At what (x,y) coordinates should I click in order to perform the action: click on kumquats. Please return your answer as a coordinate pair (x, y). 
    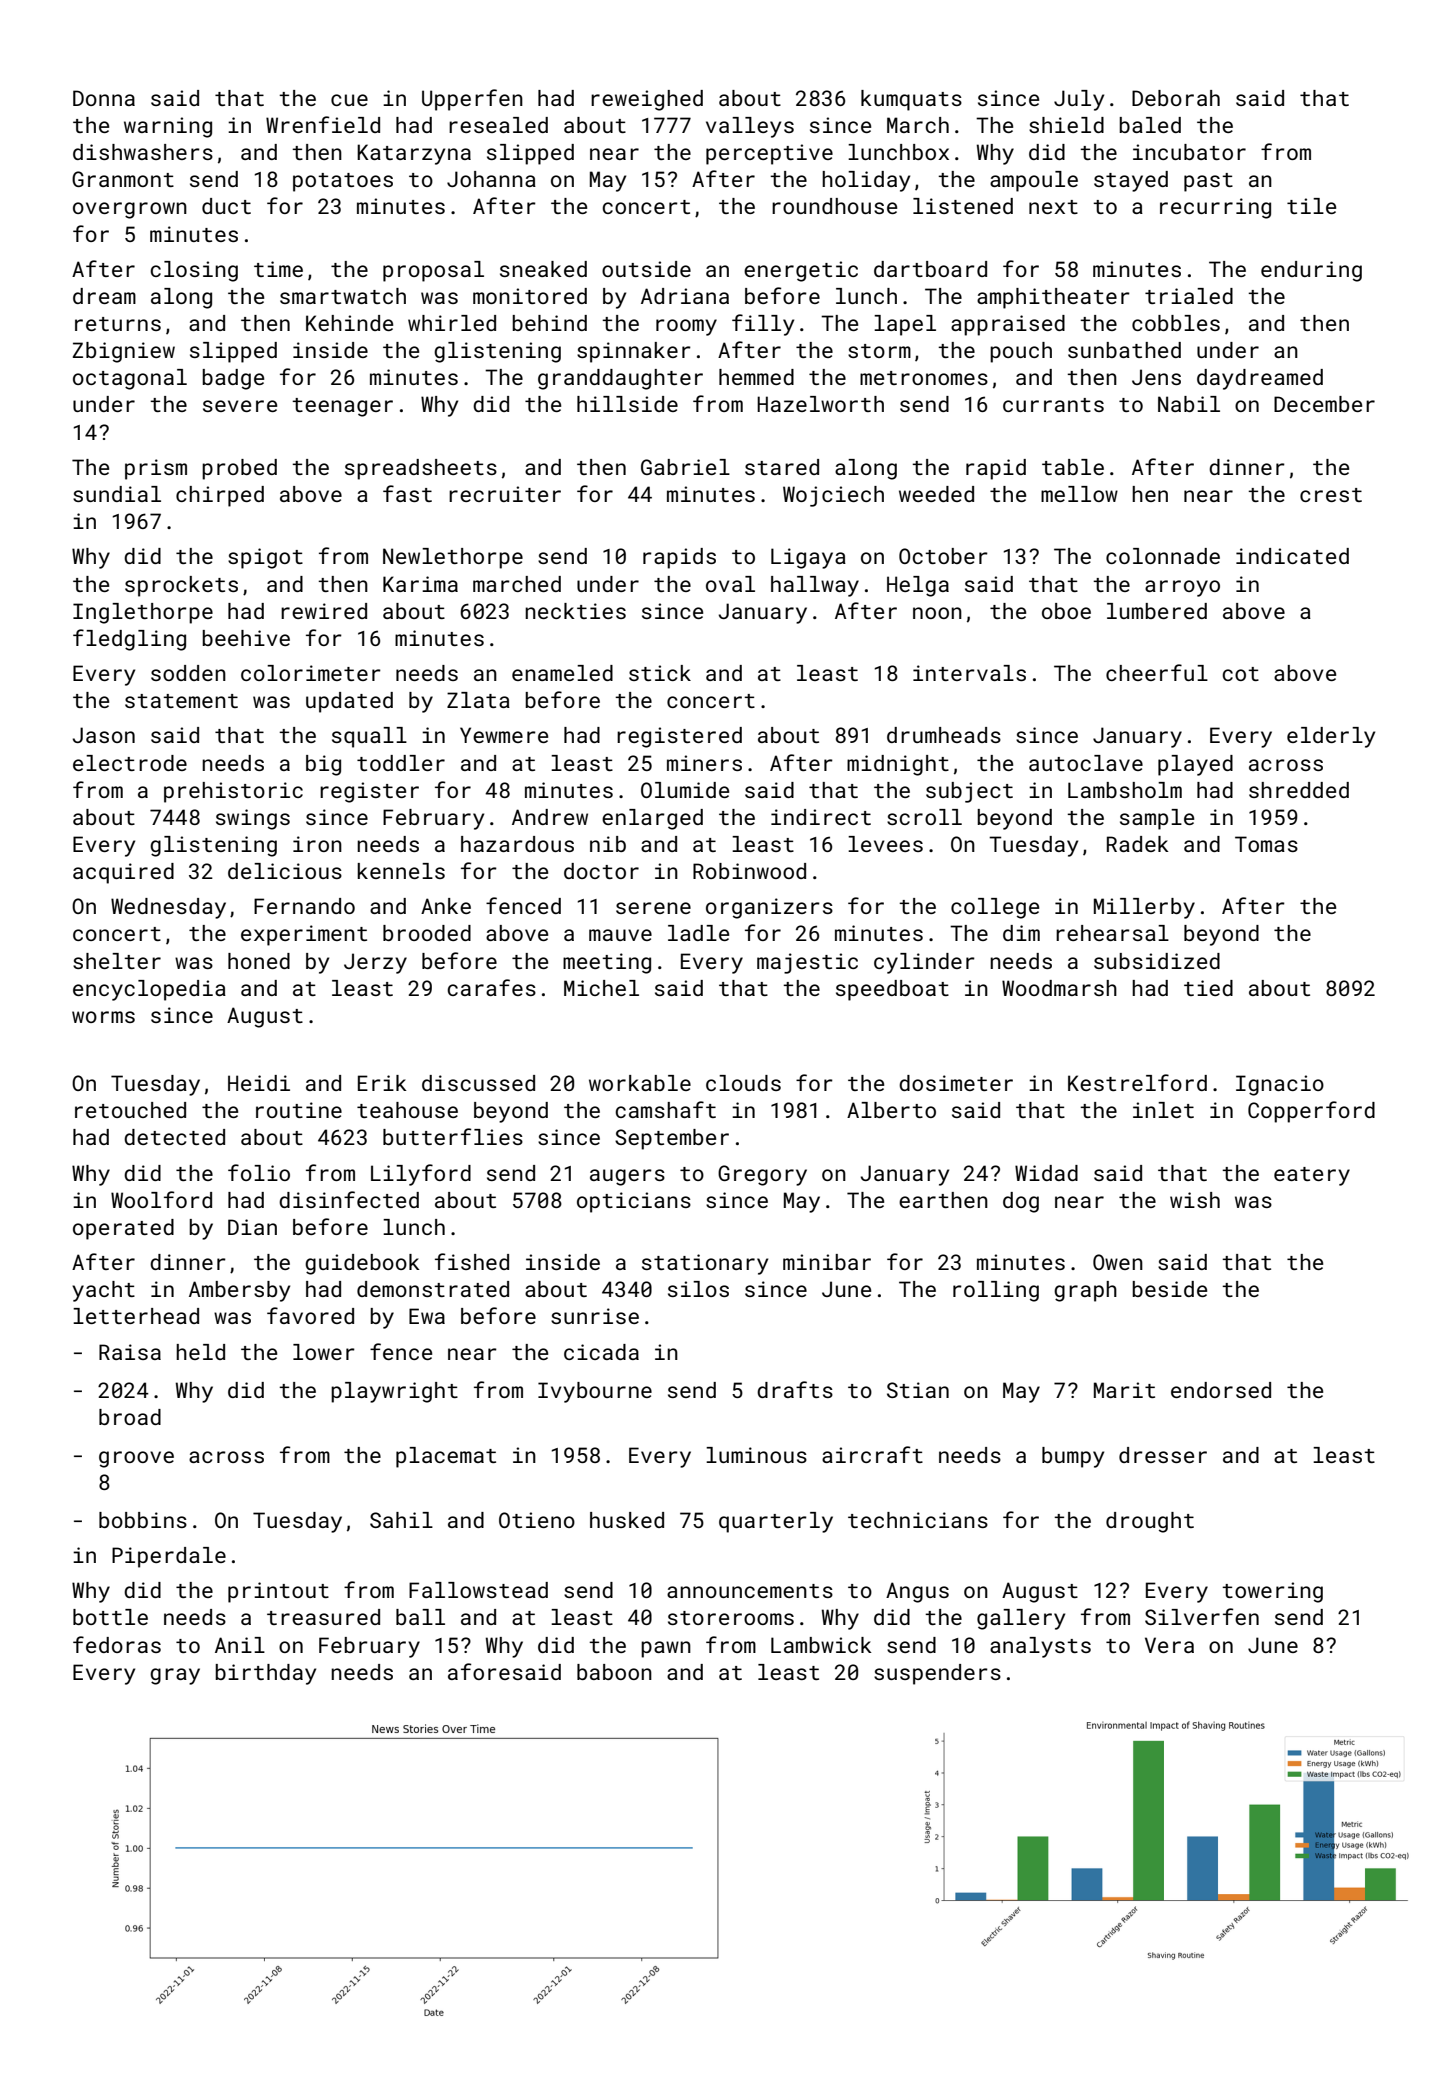
    Looking at the image, I should click on (911, 100).
